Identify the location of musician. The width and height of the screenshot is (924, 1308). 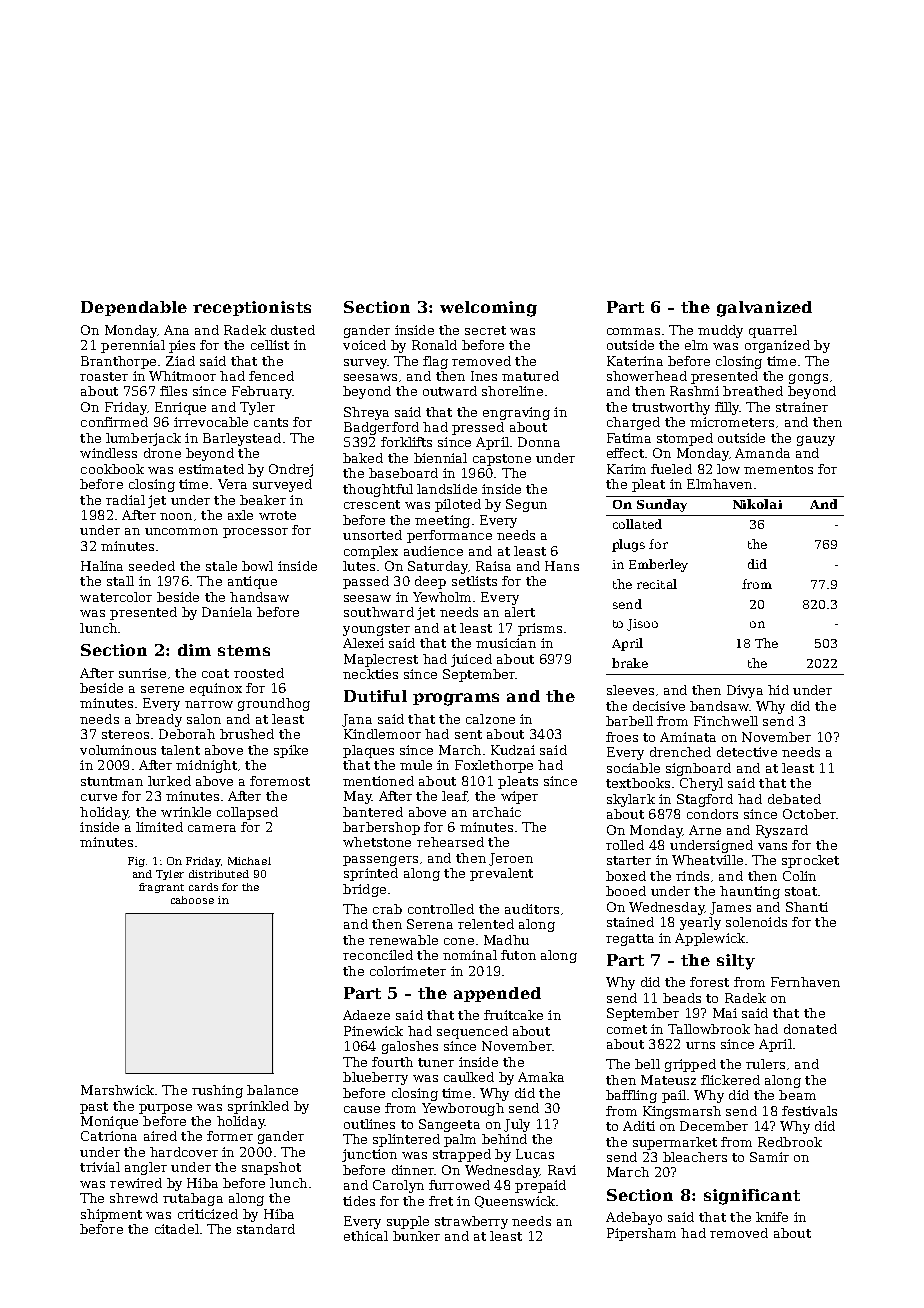
(506, 643).
